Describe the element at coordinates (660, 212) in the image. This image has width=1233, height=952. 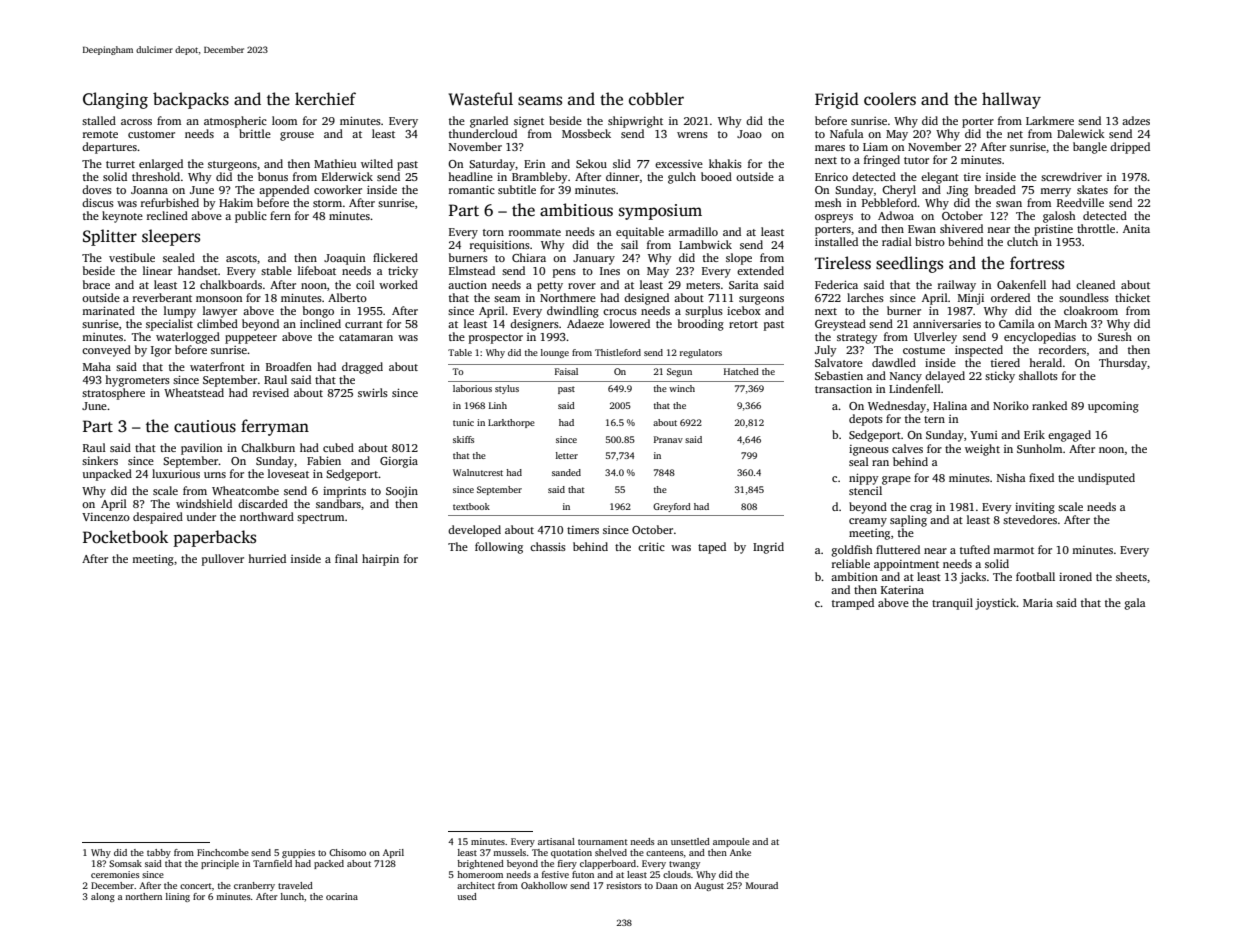
I see `symposium` at that location.
